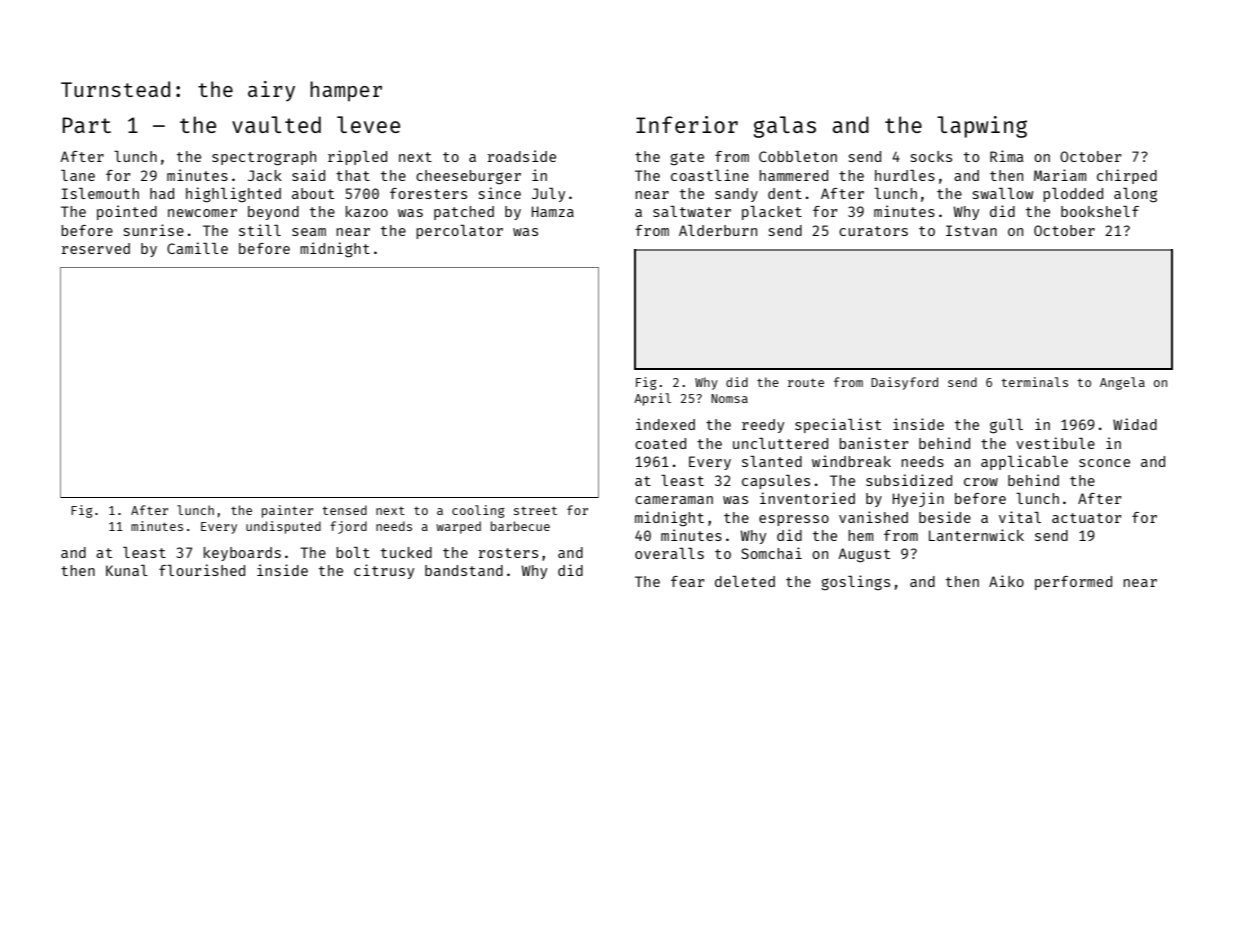  I want to click on April, so click(652, 399).
